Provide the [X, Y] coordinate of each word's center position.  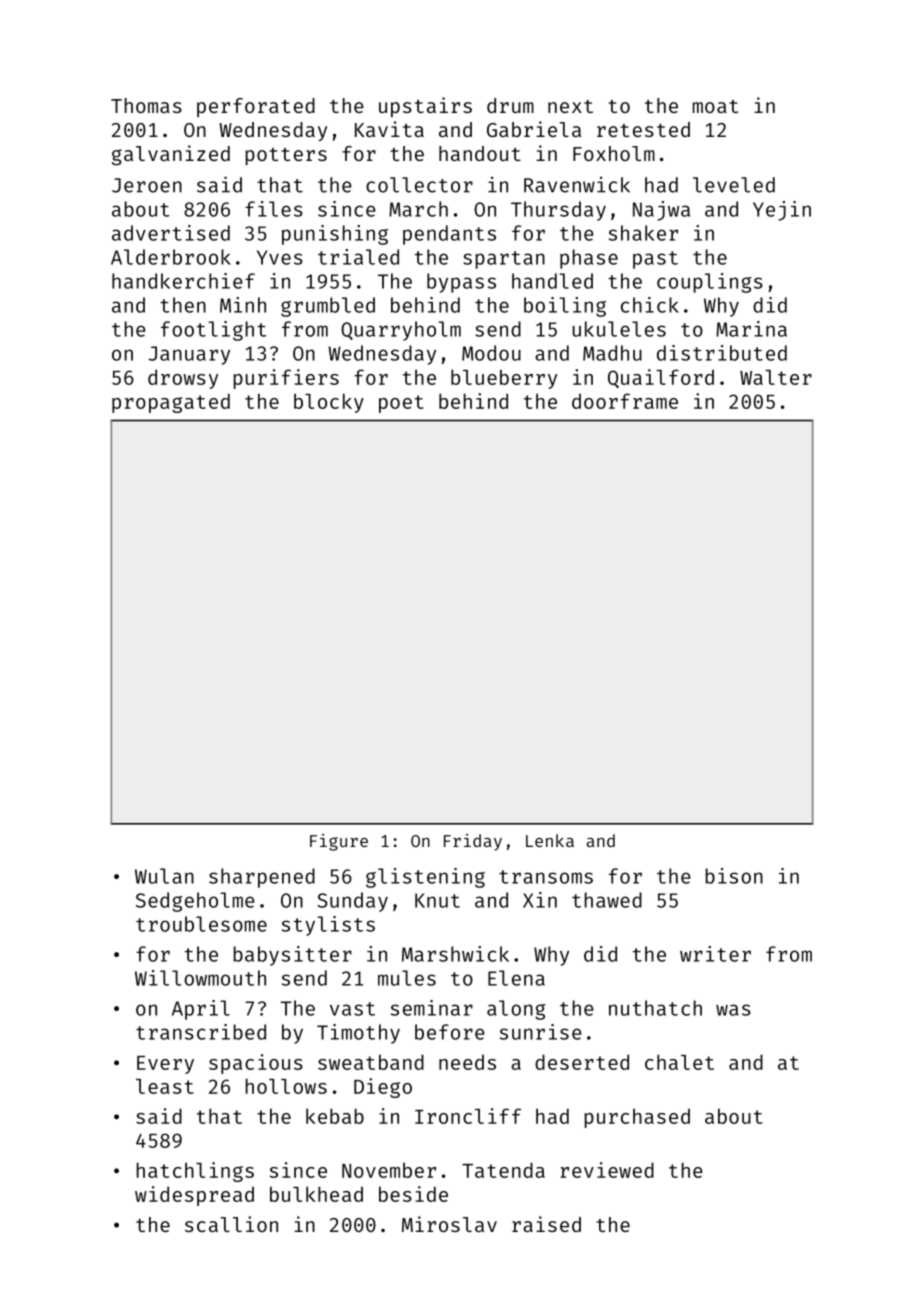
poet [401, 404]
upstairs [425, 107]
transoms [546, 877]
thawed [607, 900]
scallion [231, 1224]
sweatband [371, 1062]
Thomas [146, 105]
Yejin [782, 211]
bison [734, 876]
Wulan [164, 876]
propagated [171, 403]
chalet [679, 1062]
